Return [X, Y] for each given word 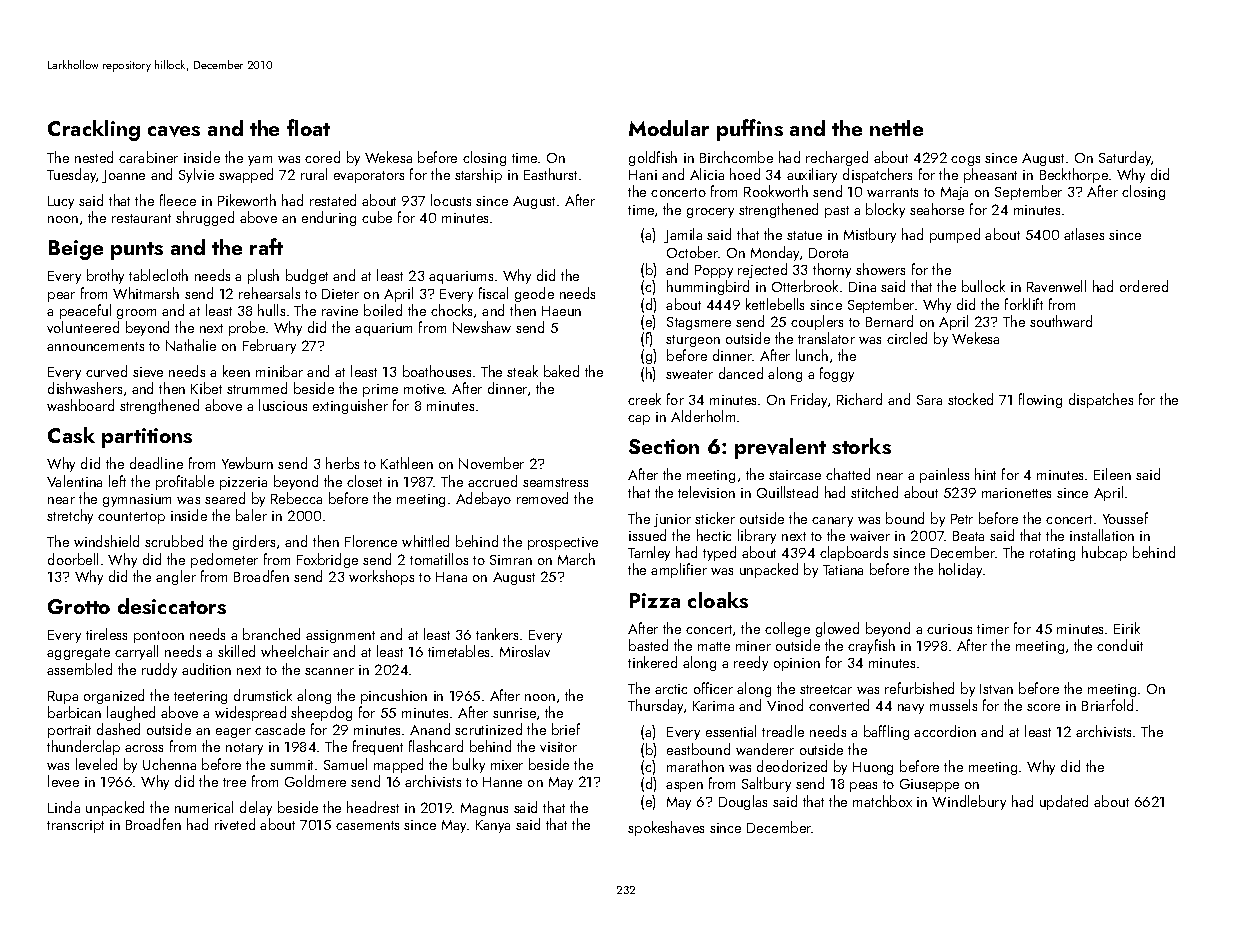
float [308, 127]
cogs [965, 161]
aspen [684, 787]
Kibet [206, 388]
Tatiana [843, 570]
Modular [669, 128]
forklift [1024, 304]
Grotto [79, 606]
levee [63, 781]
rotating [1052, 554]
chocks [451, 310]
